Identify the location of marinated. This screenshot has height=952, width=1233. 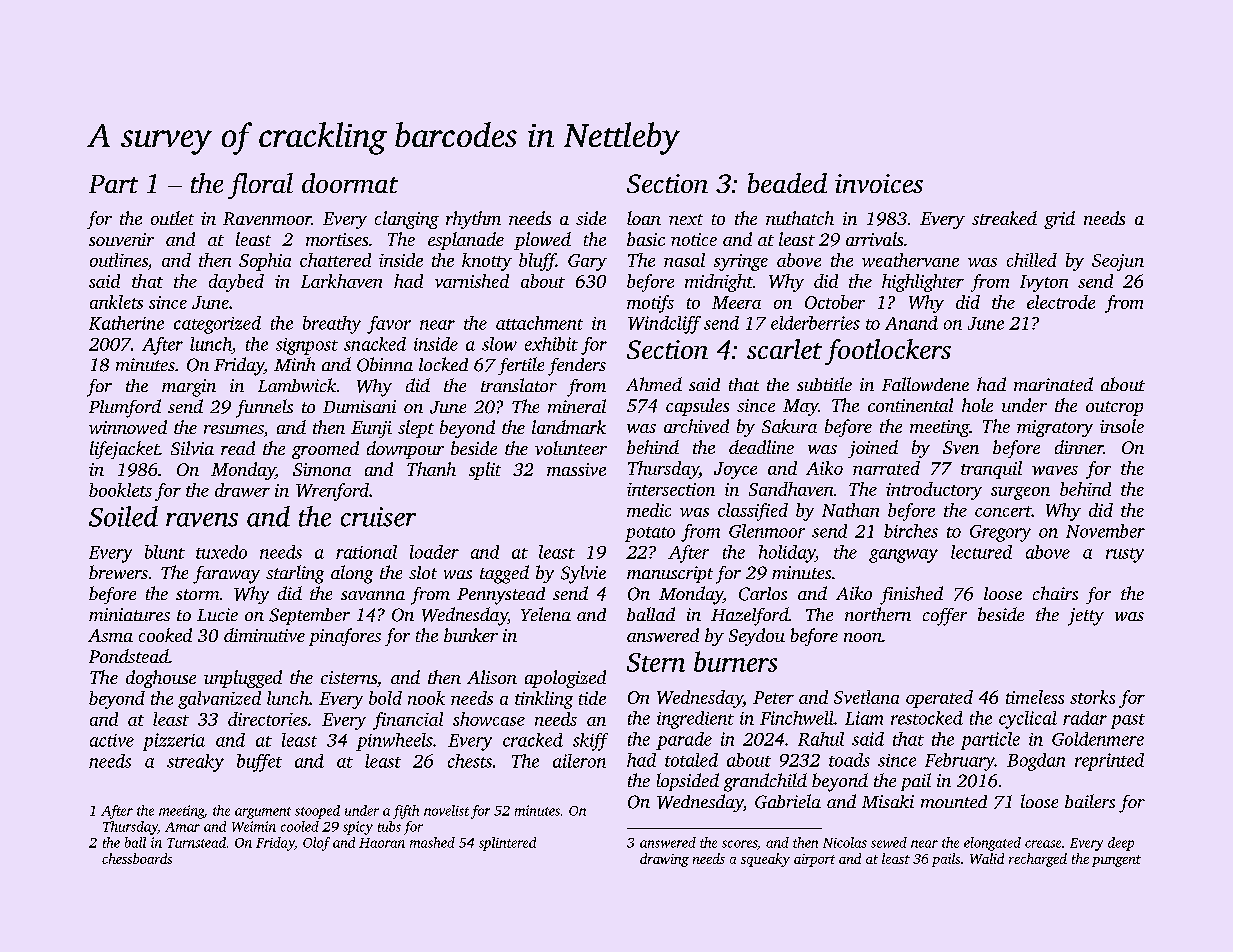
(1053, 384).
